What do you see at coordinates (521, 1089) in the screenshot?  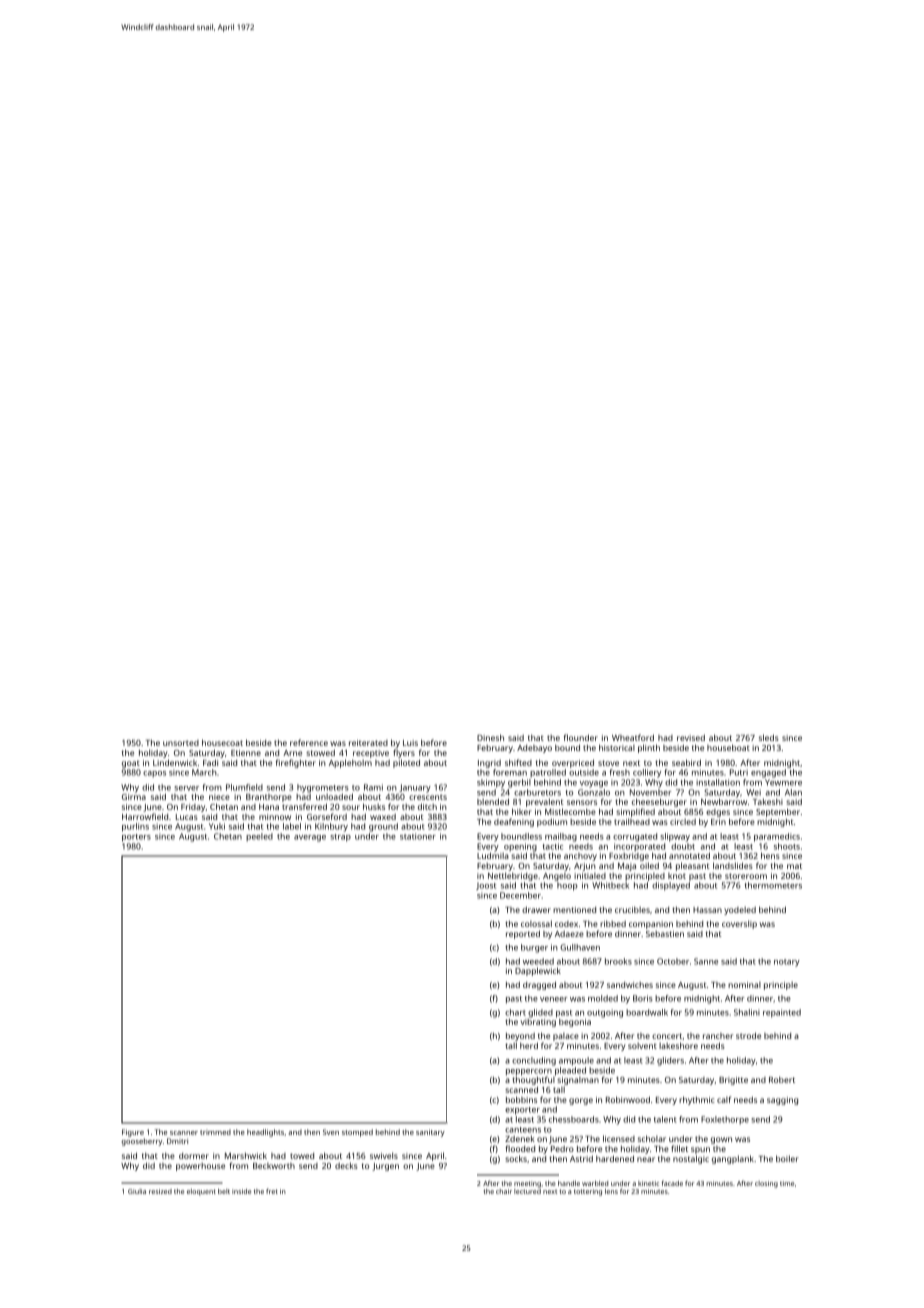 I see `scanned` at bounding box center [521, 1089].
